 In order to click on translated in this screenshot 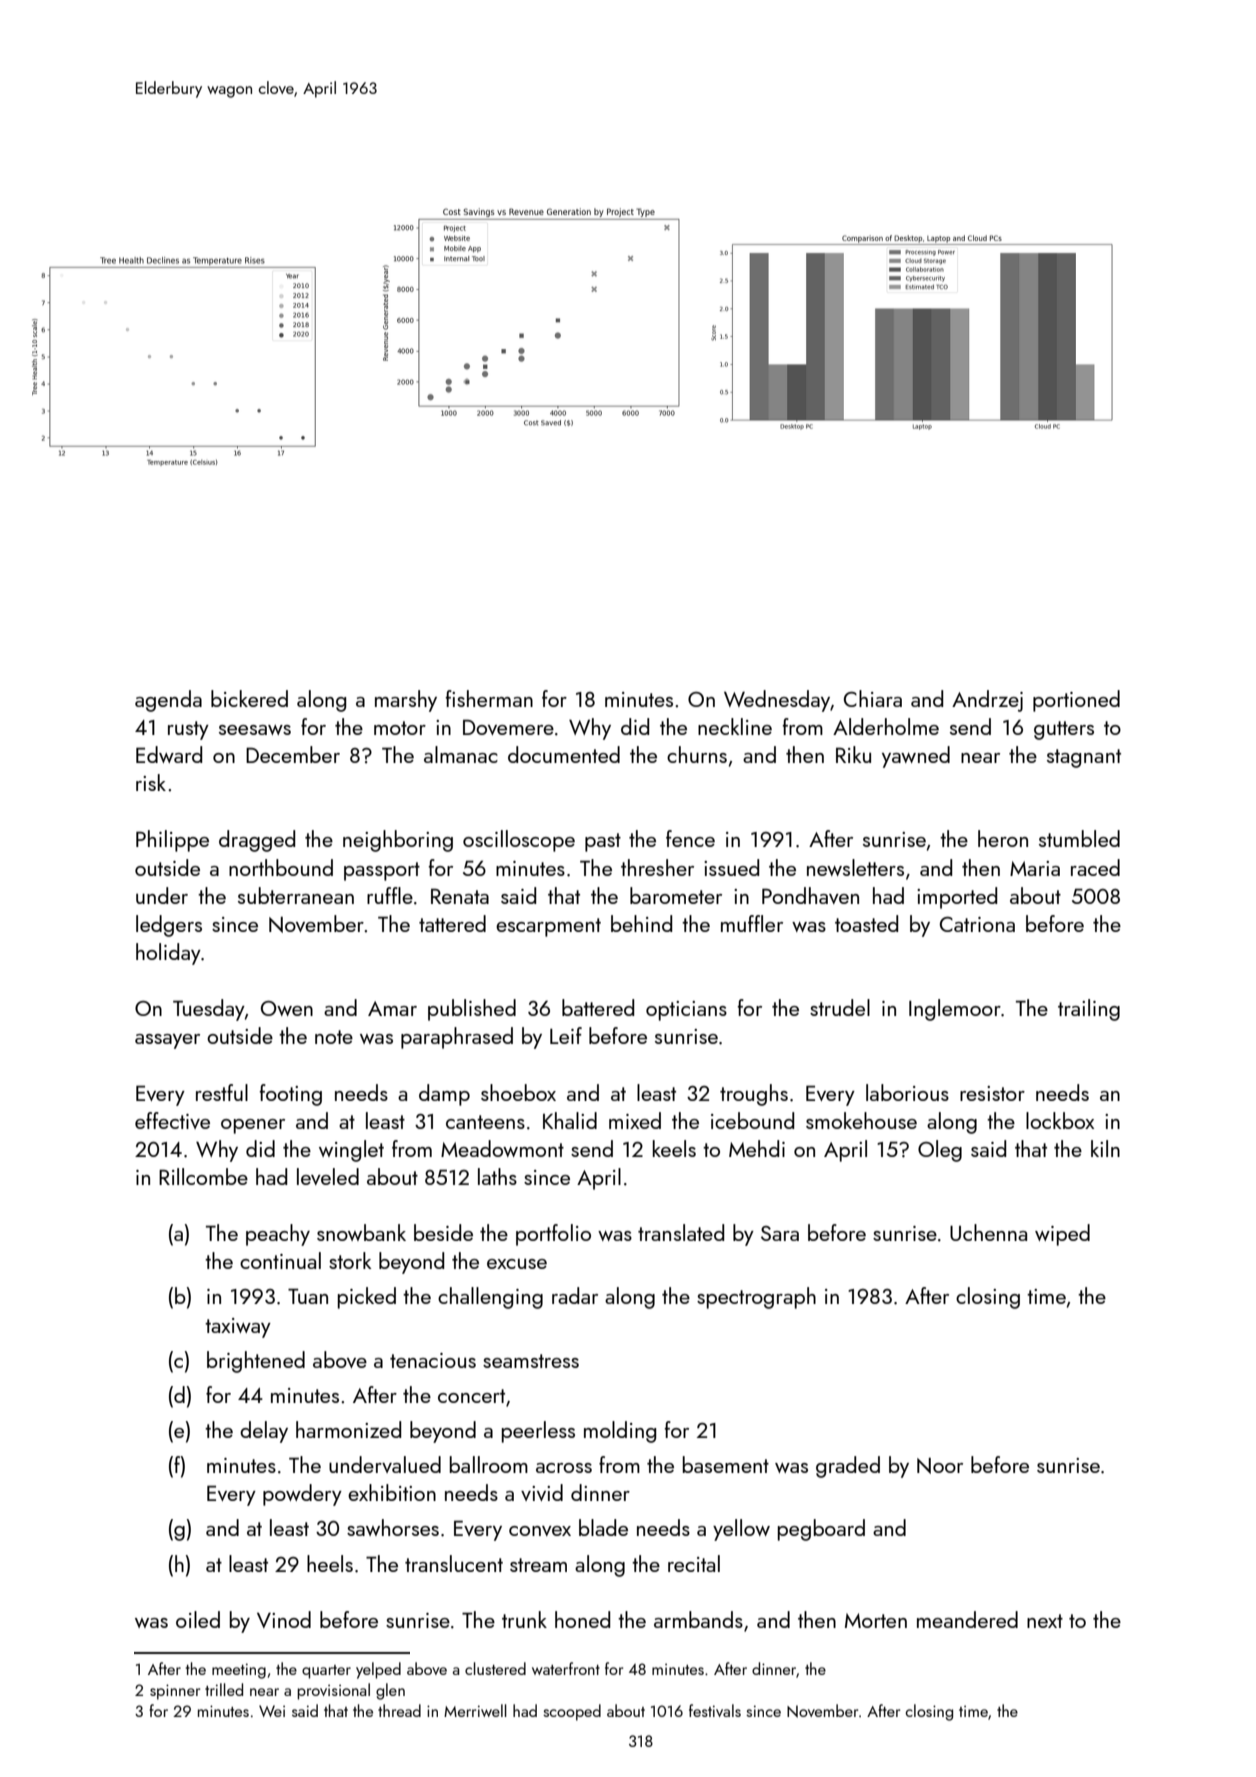, I will do `click(681, 1232)`.
